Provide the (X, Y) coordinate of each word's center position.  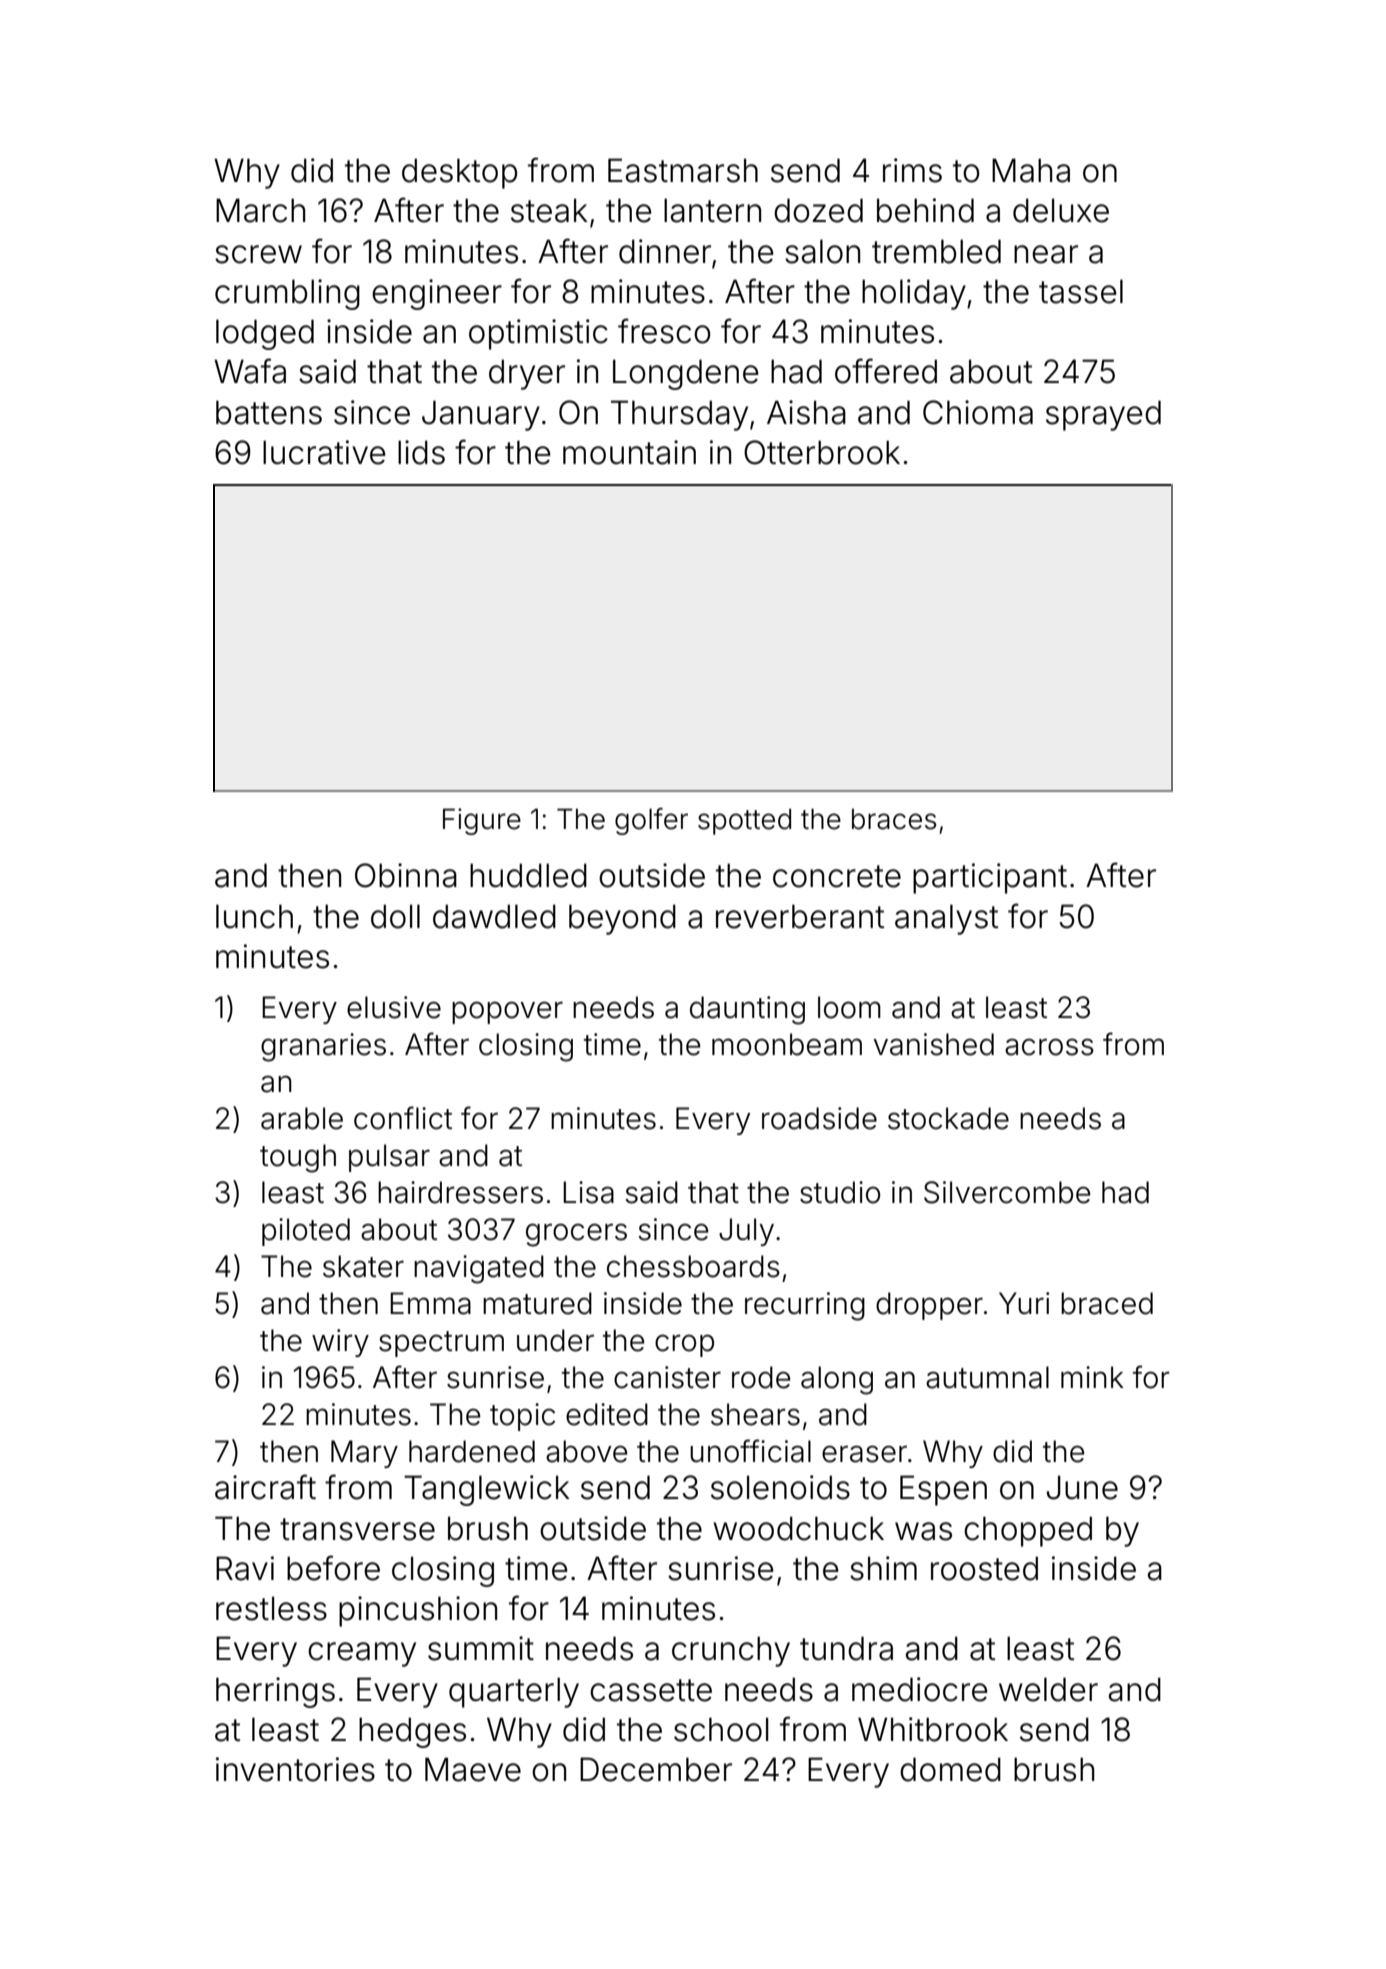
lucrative (324, 452)
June (1082, 1487)
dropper (929, 1306)
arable (302, 1118)
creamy (362, 1654)
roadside (819, 1118)
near (1046, 254)
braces (894, 819)
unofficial (750, 1451)
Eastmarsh (683, 170)
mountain (629, 452)
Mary (364, 1454)
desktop (459, 173)
